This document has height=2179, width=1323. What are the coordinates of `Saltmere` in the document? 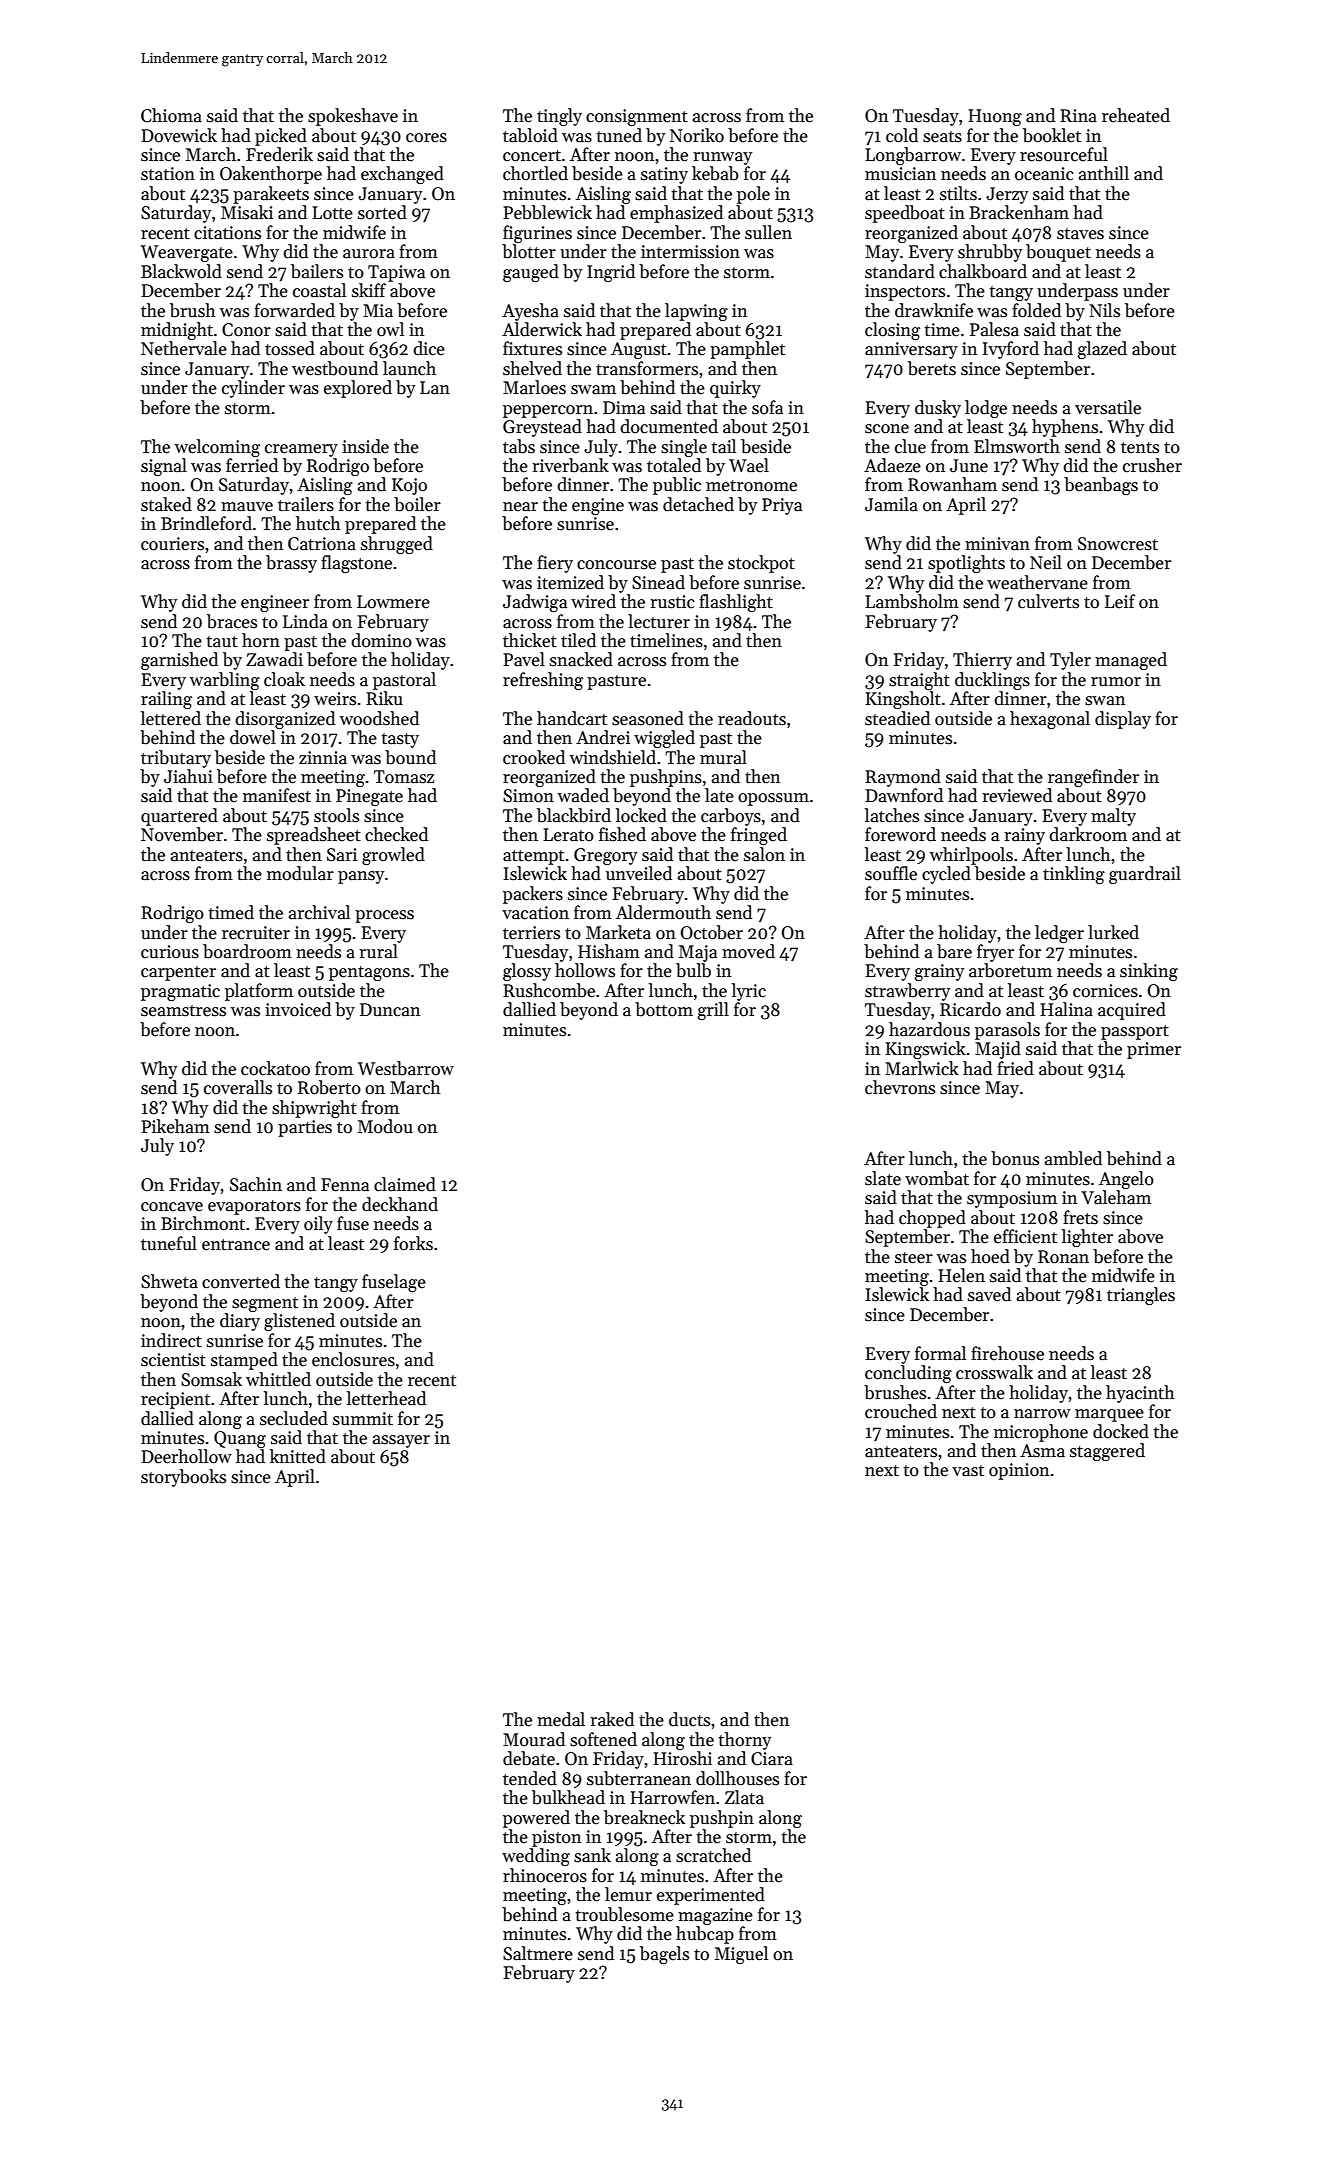 It's located at (538, 1953).
